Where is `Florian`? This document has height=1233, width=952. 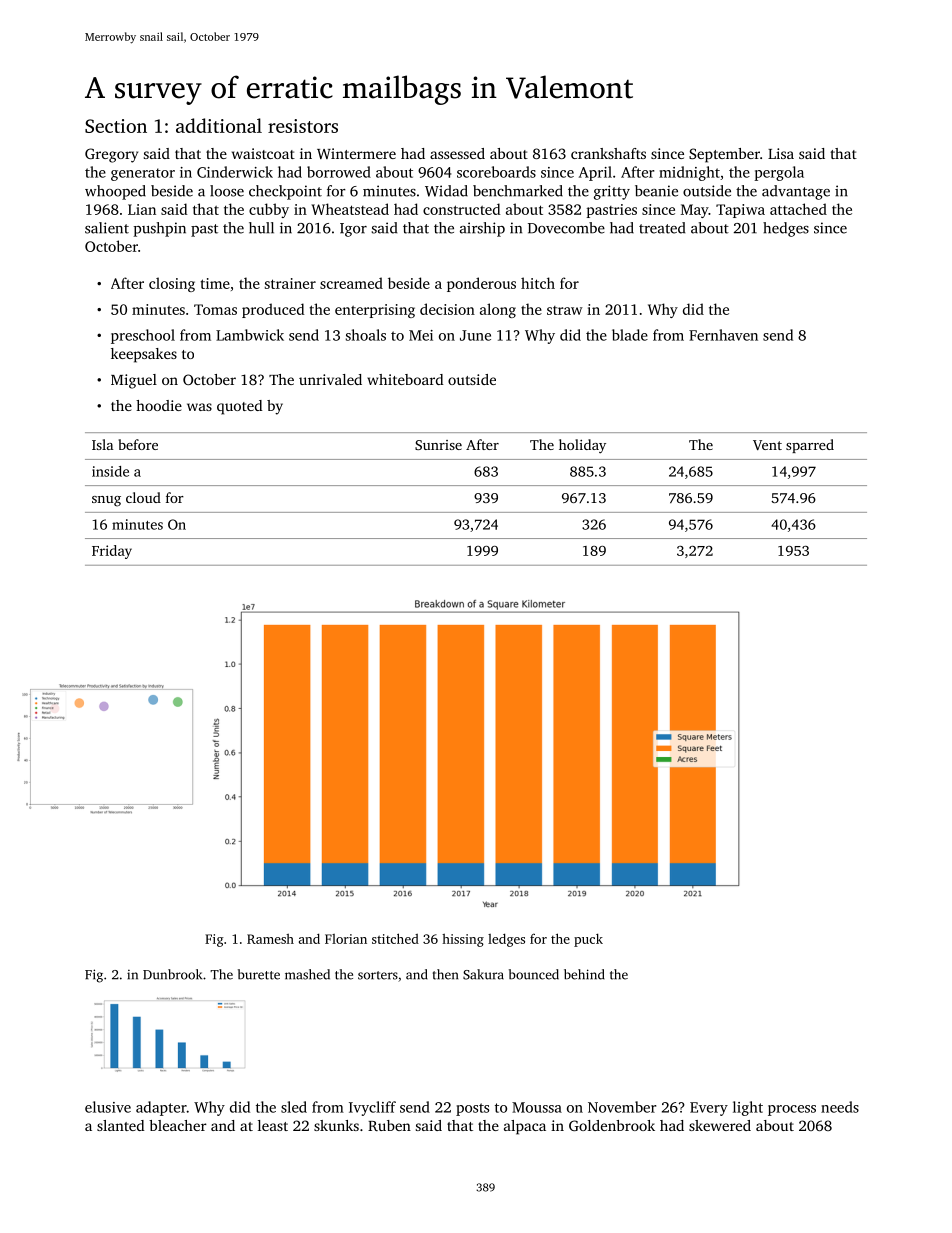 Florian is located at coordinates (346, 939).
